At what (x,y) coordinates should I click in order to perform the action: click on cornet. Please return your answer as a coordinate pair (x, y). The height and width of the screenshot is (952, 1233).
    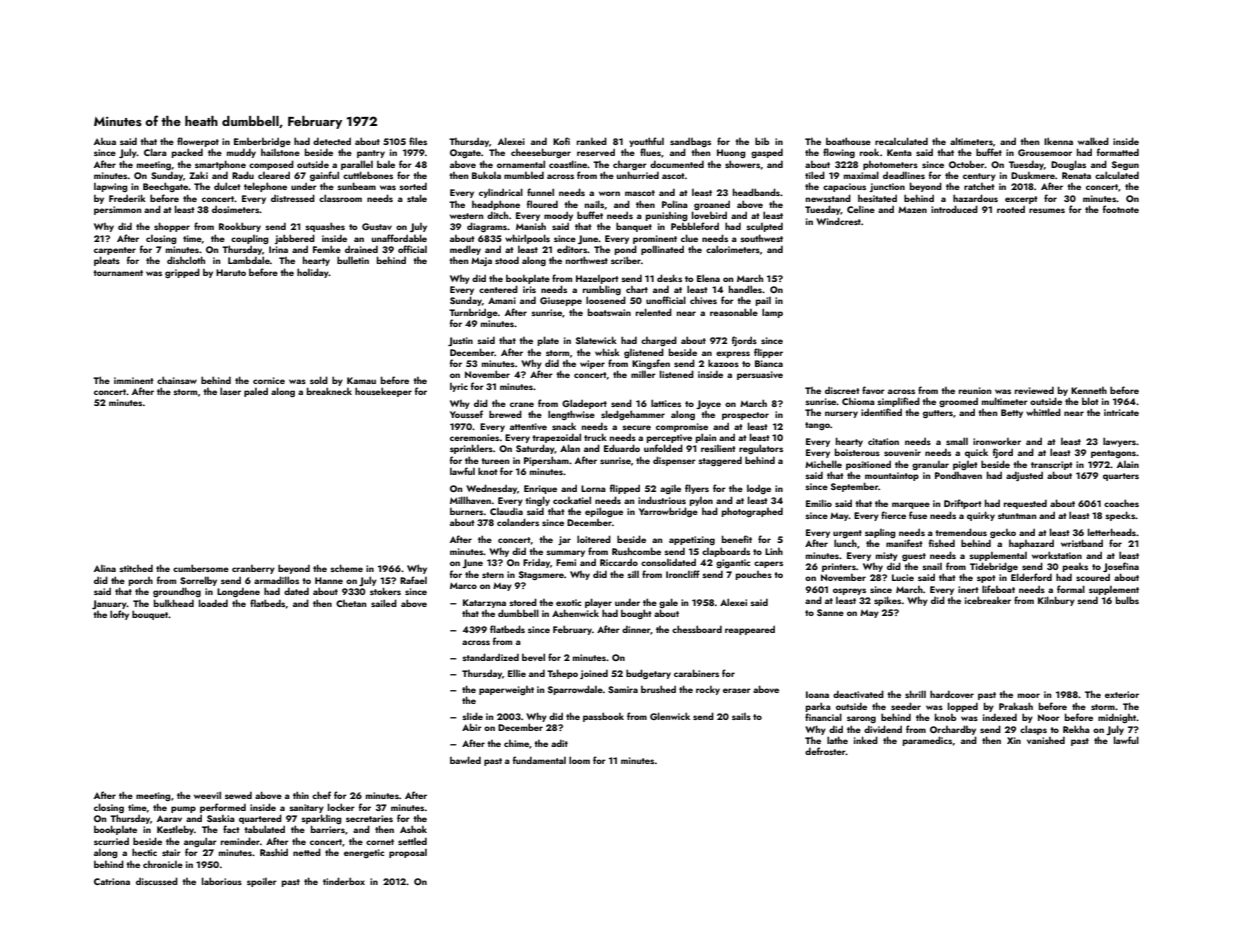
    Looking at the image, I should click on (380, 842).
